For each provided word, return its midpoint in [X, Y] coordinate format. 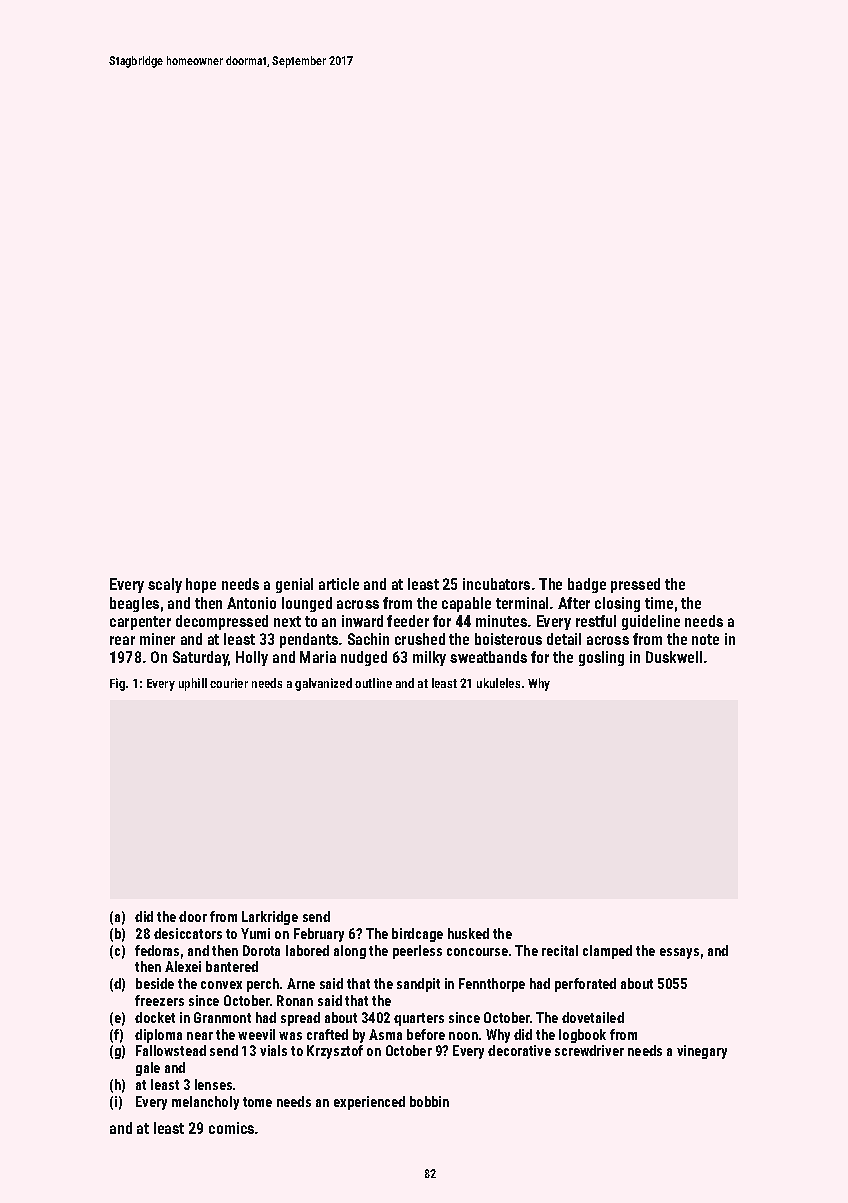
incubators [496, 584]
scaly [165, 585]
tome [257, 1102]
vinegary [702, 1052]
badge [587, 585]
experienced [369, 1103]
